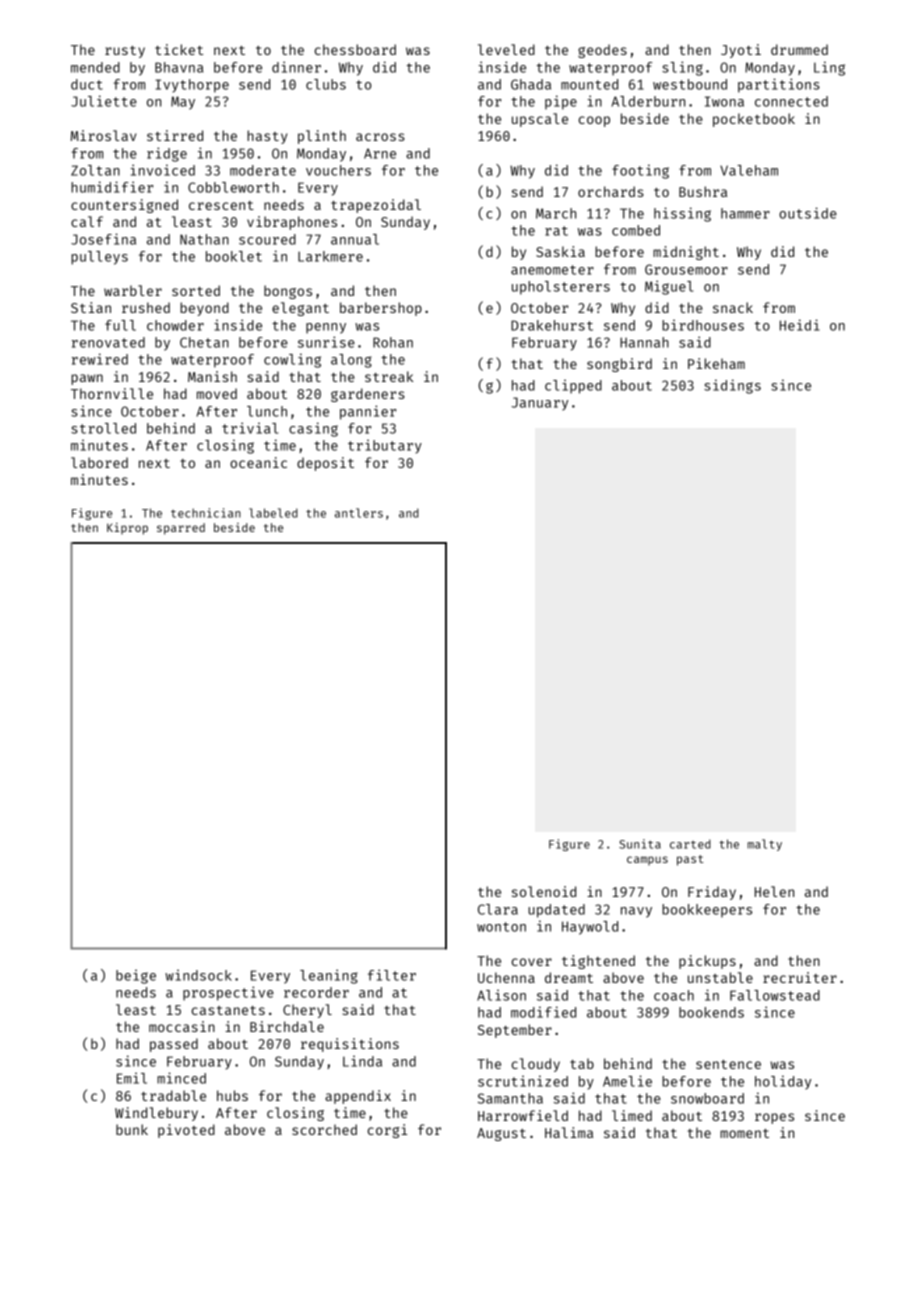  I want to click on corgi, so click(387, 1131).
